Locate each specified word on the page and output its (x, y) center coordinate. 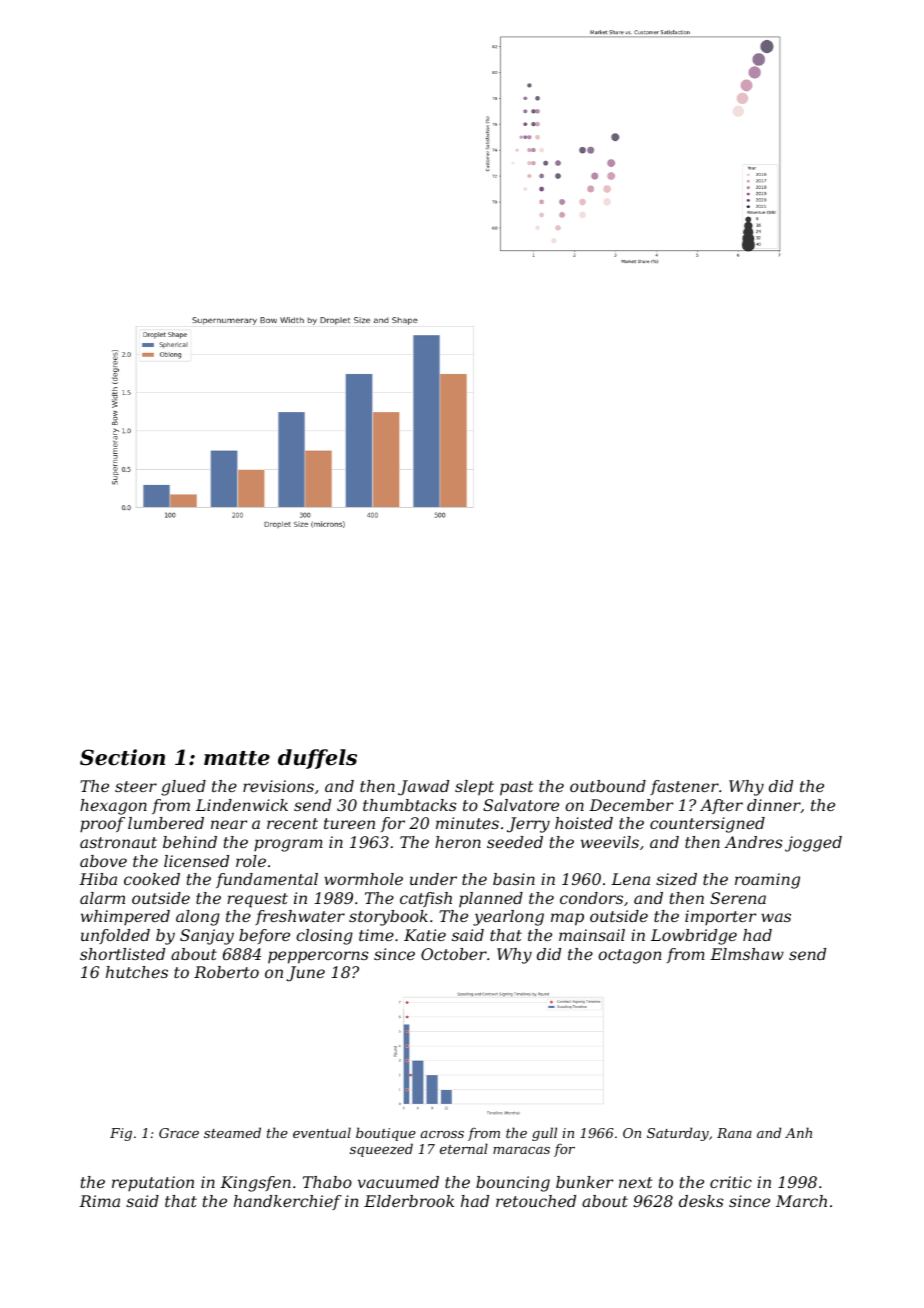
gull (544, 1134)
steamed (232, 1132)
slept (474, 787)
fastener (684, 787)
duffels (317, 759)
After (721, 806)
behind (190, 842)
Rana (734, 1133)
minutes (467, 823)
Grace (179, 1133)
